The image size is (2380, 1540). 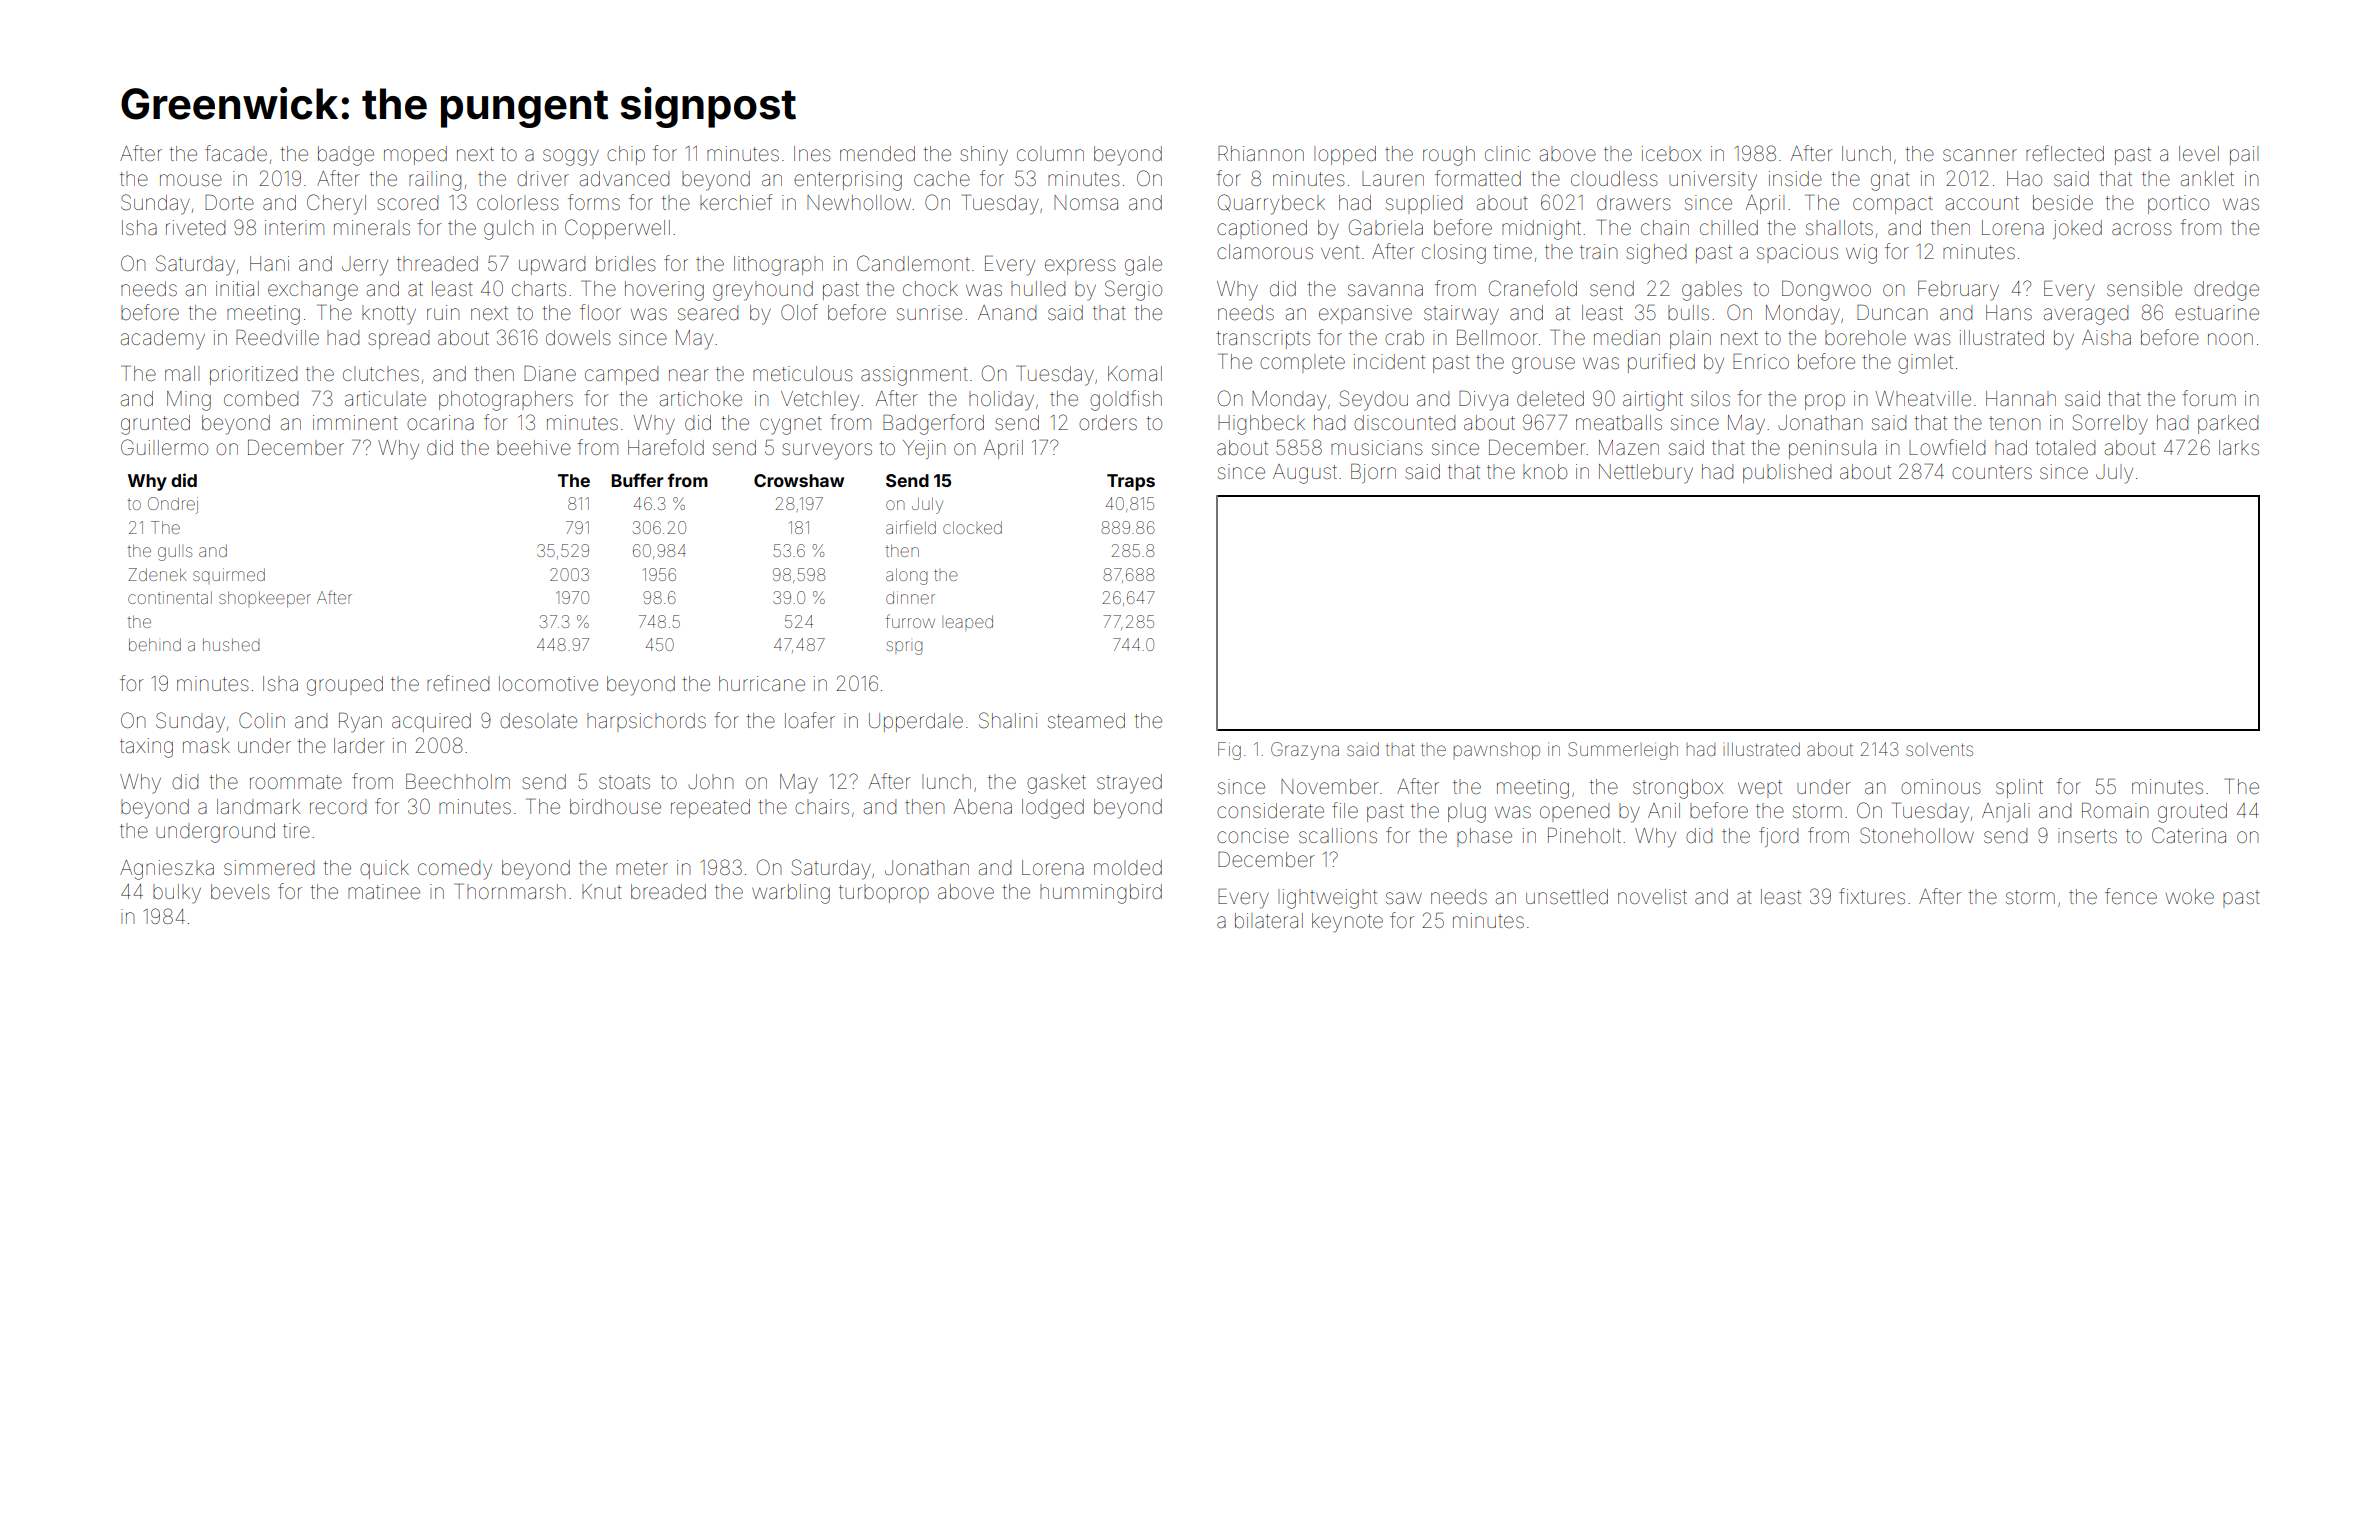 What do you see at coordinates (1330, 787) in the screenshot?
I see `November` at bounding box center [1330, 787].
